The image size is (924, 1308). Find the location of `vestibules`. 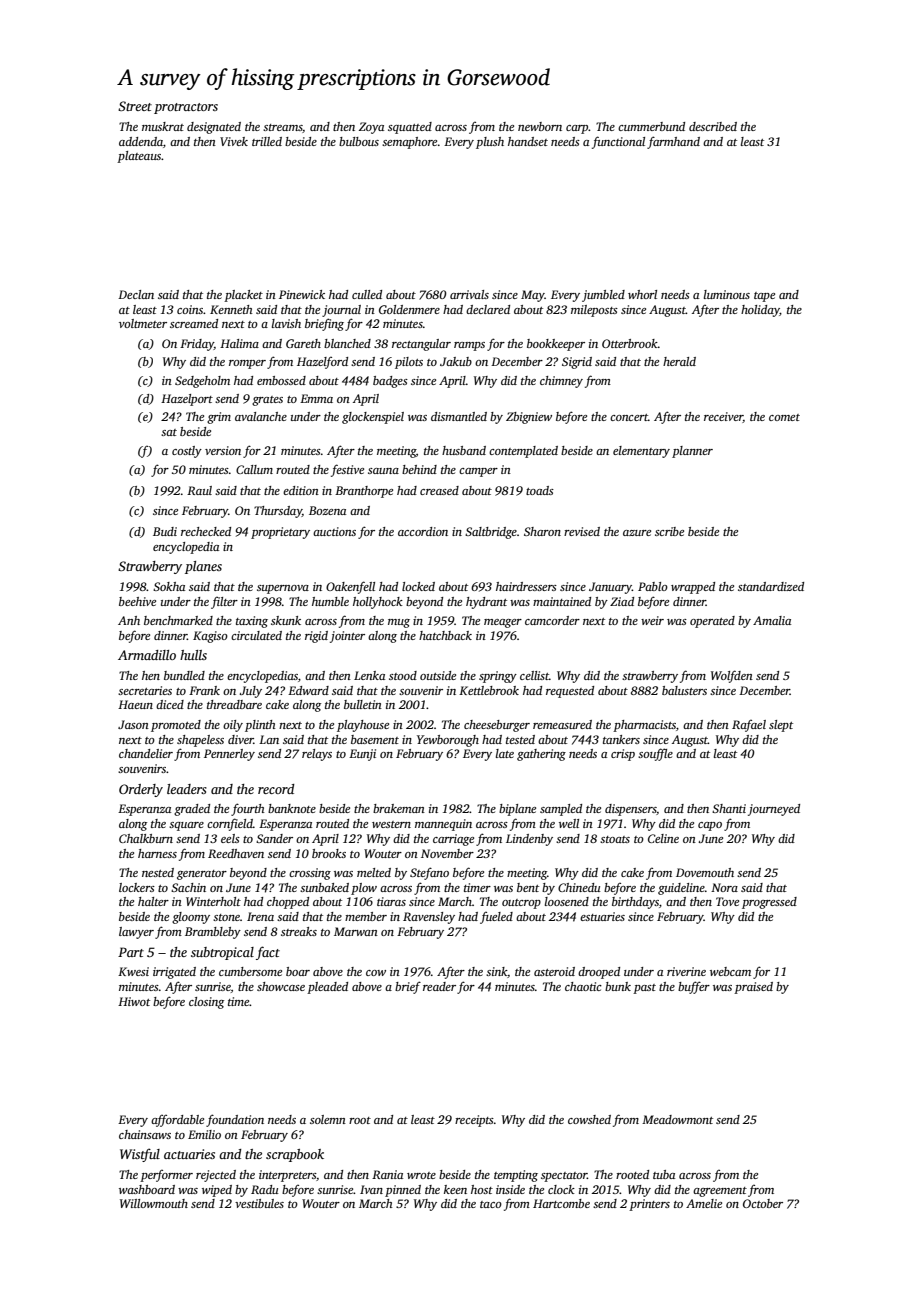

vestibules is located at coordinates (259, 1203).
